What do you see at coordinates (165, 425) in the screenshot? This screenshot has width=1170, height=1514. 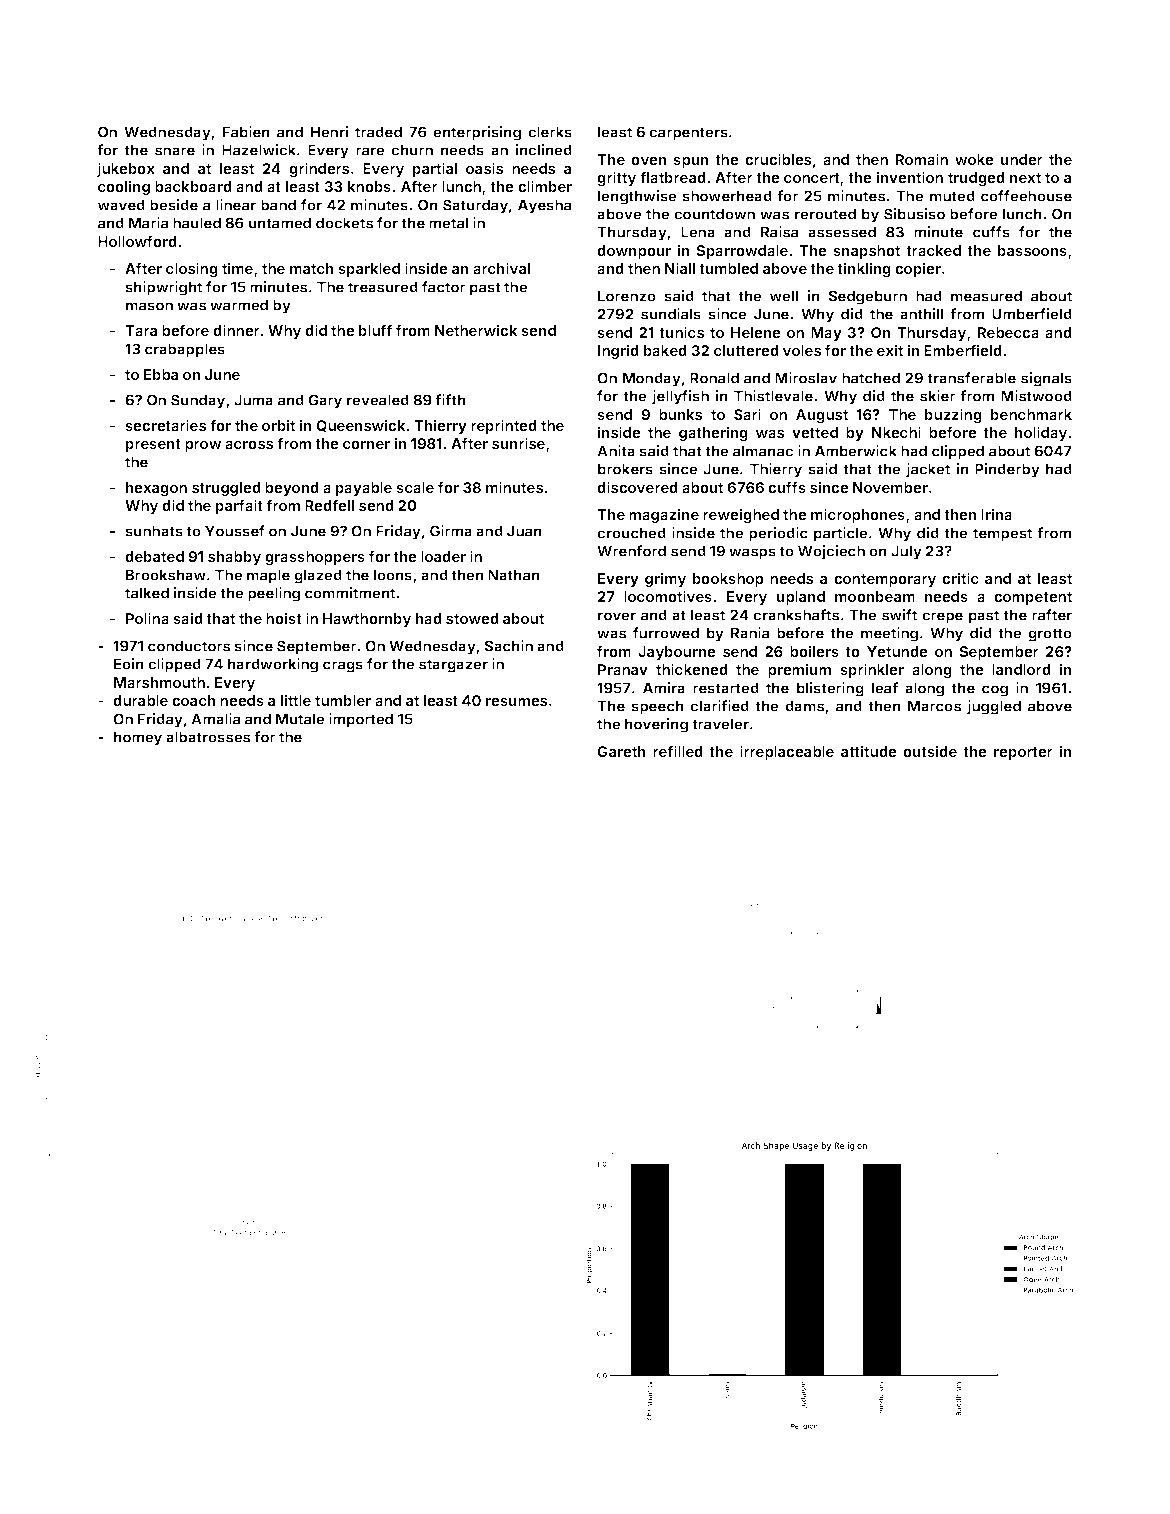 I see `secretaries` at bounding box center [165, 425].
